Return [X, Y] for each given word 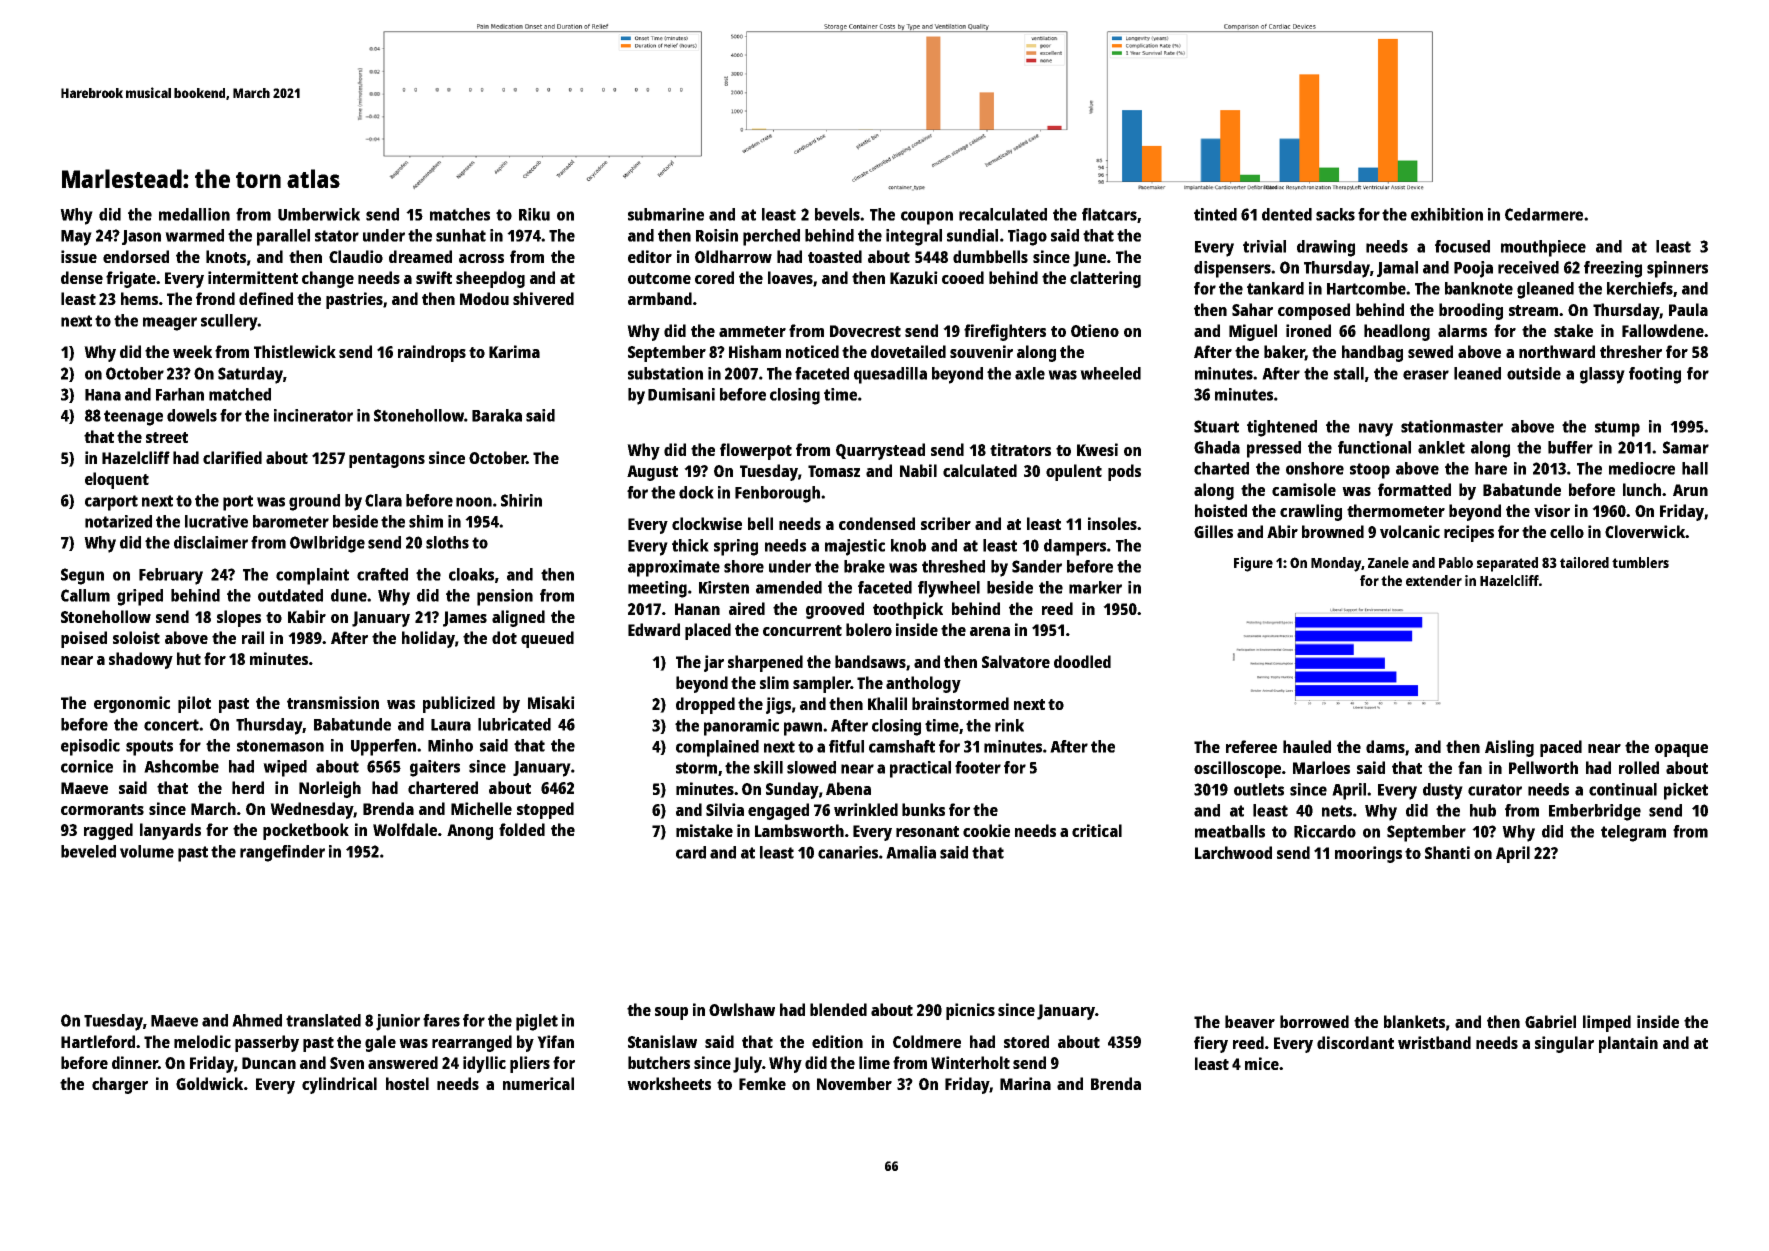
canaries [848, 852]
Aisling [1509, 748]
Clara [383, 500]
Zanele [1388, 562]
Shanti [1447, 852]
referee [1251, 746]
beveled [88, 851]
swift [434, 277]
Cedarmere [1544, 214]
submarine [666, 214]
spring [736, 547]
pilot [194, 704]
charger [120, 1085]
